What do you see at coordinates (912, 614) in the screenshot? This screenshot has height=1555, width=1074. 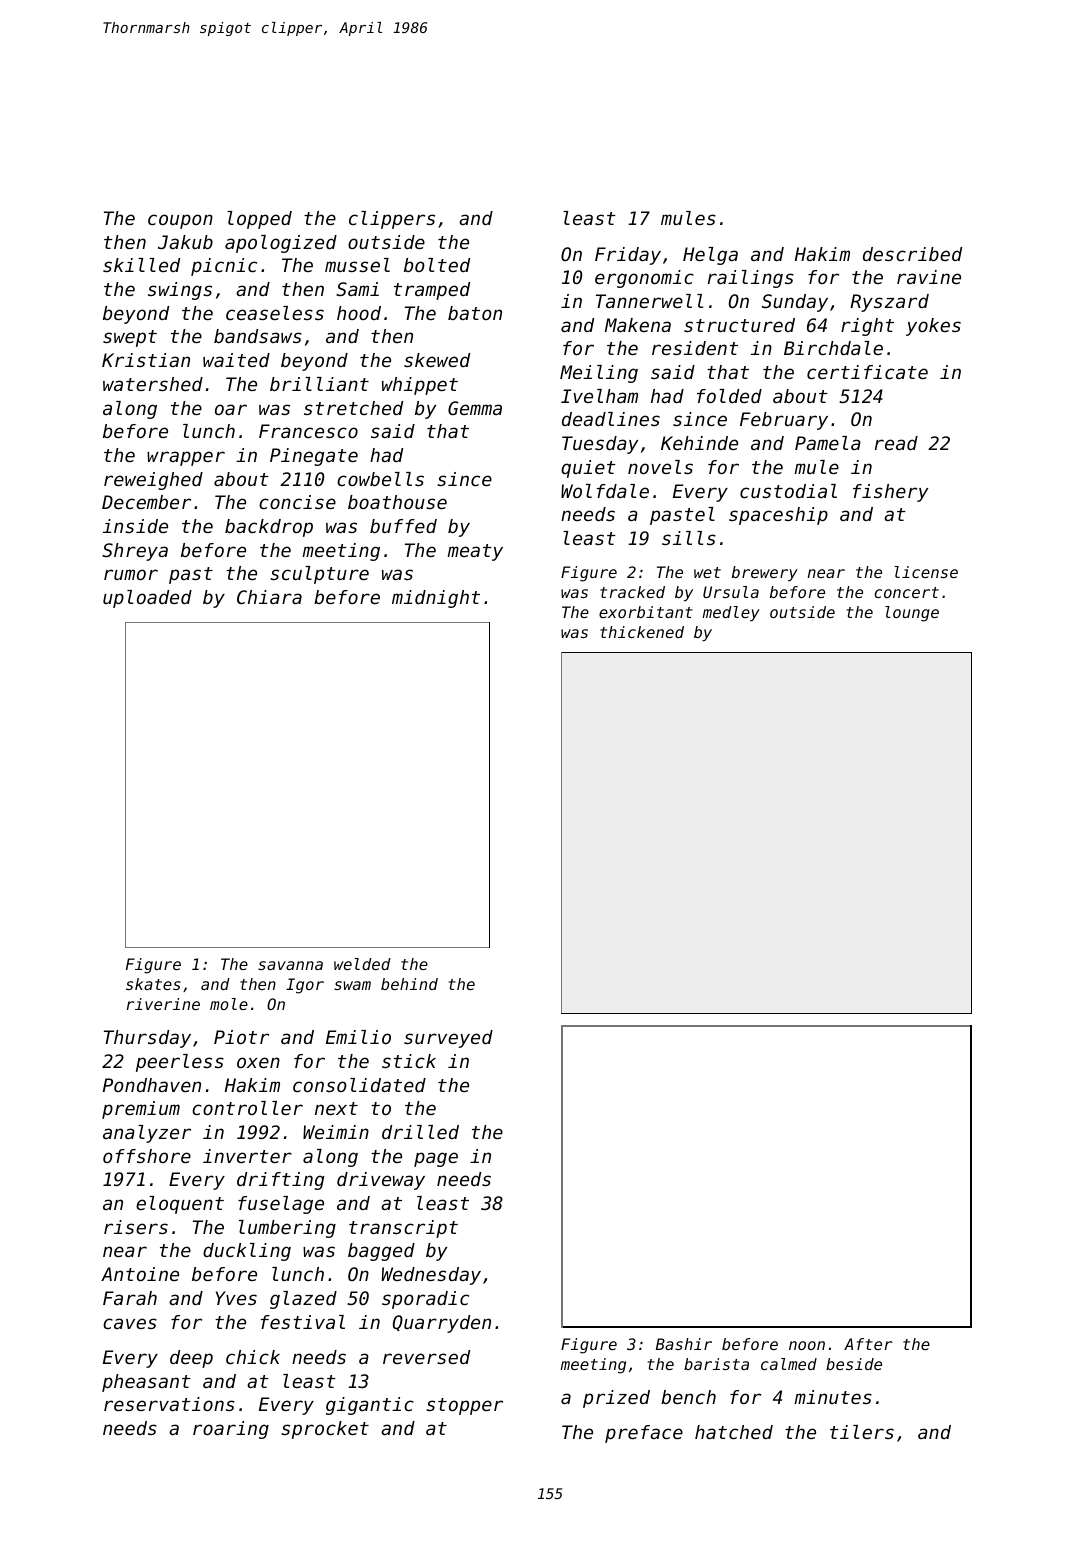 I see `lounge` at bounding box center [912, 614].
